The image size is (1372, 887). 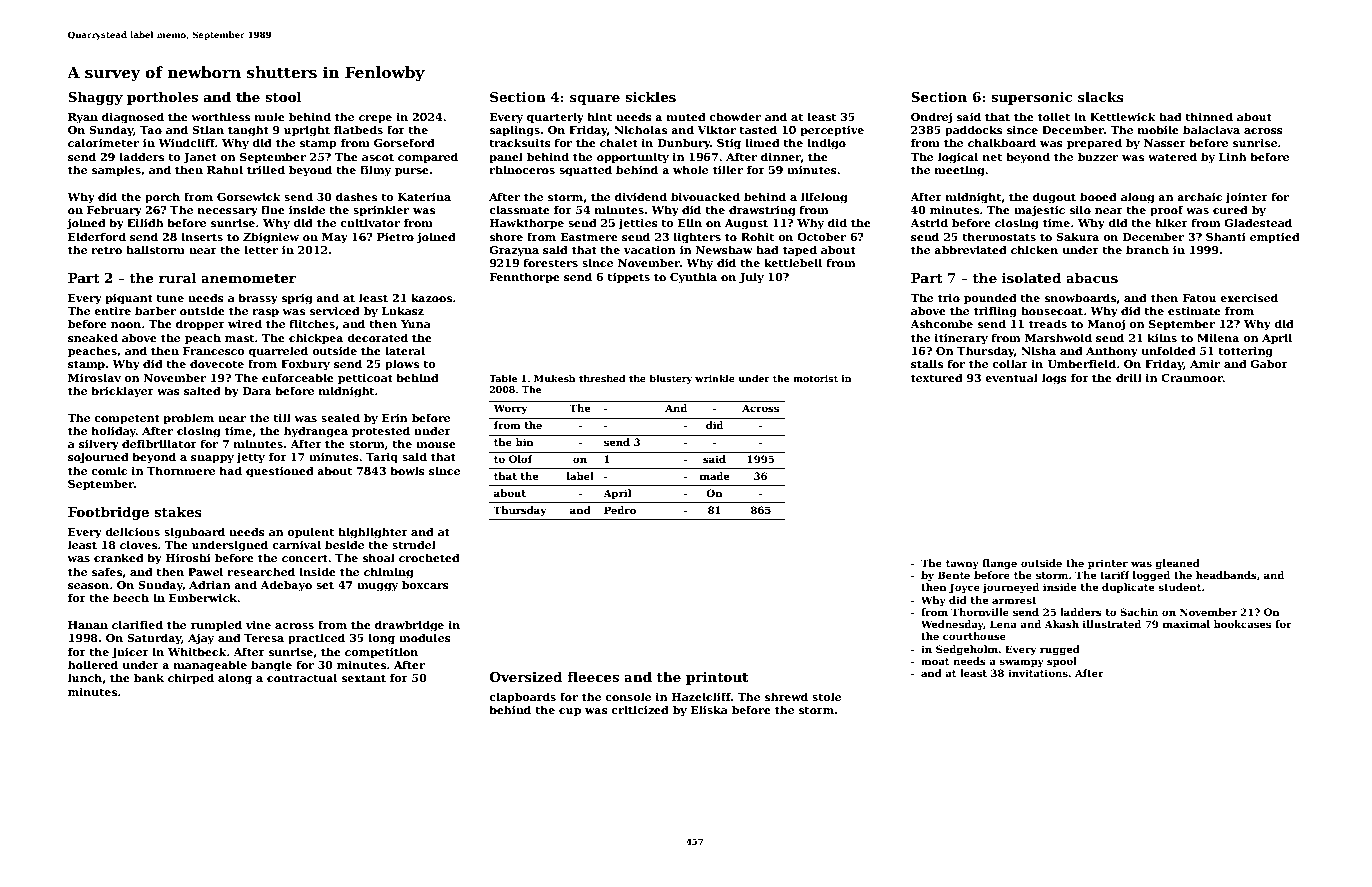 I want to click on slacks, so click(x=1101, y=96).
